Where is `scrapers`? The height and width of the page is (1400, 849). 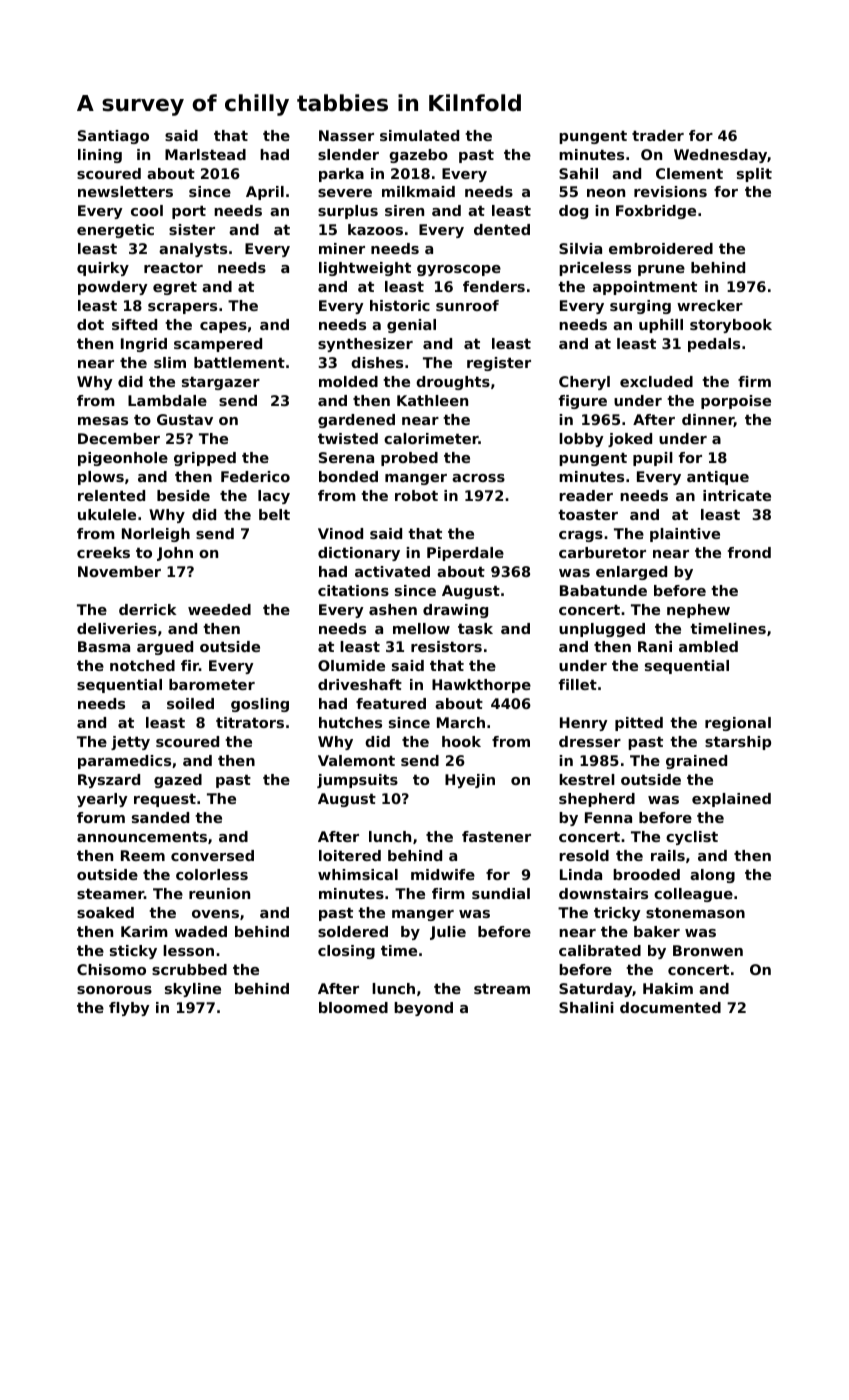
scrapers is located at coordinates (182, 308).
